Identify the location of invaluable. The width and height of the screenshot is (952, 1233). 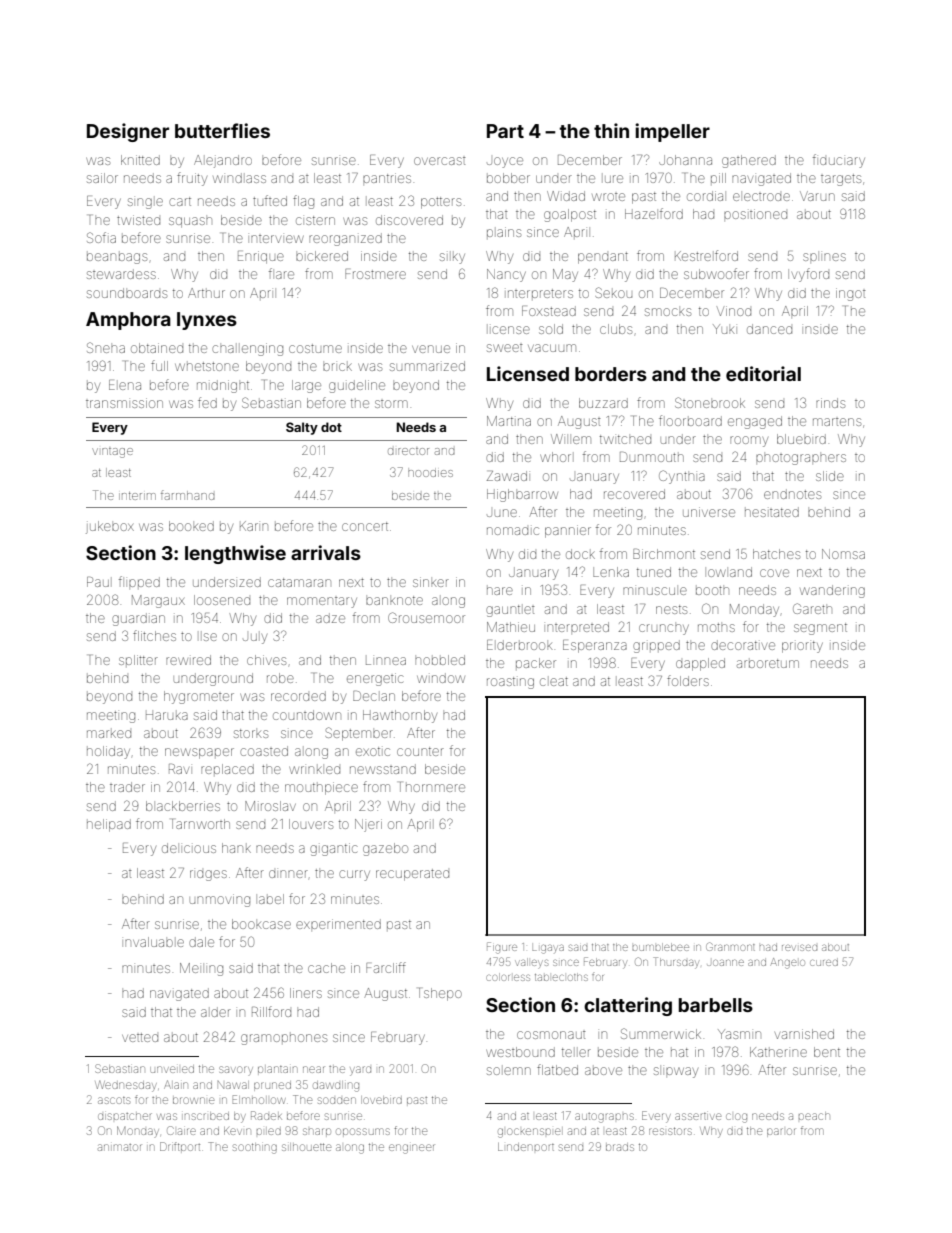
(154, 942).
